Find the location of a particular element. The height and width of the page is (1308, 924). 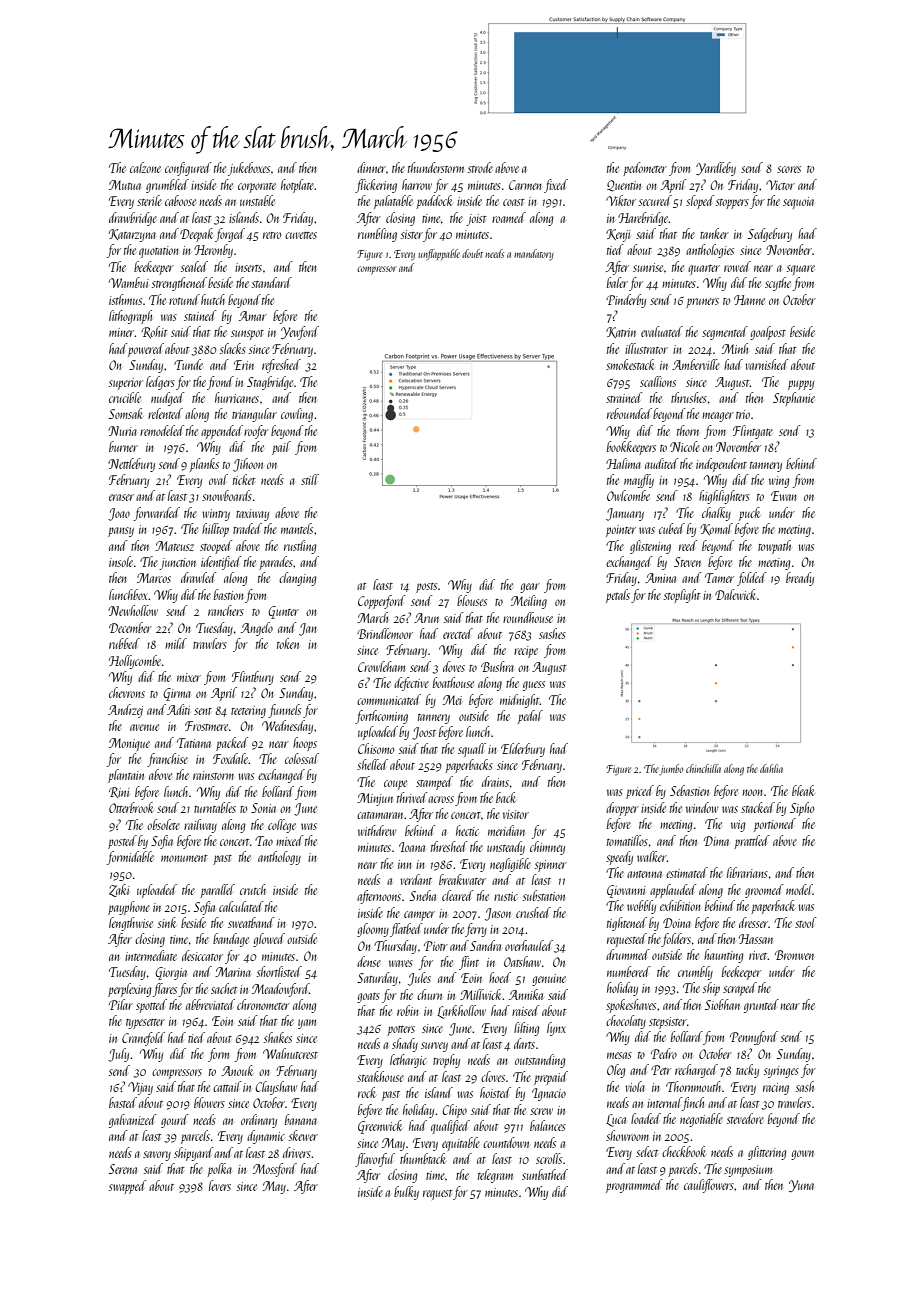

basted is located at coordinates (123, 1102).
